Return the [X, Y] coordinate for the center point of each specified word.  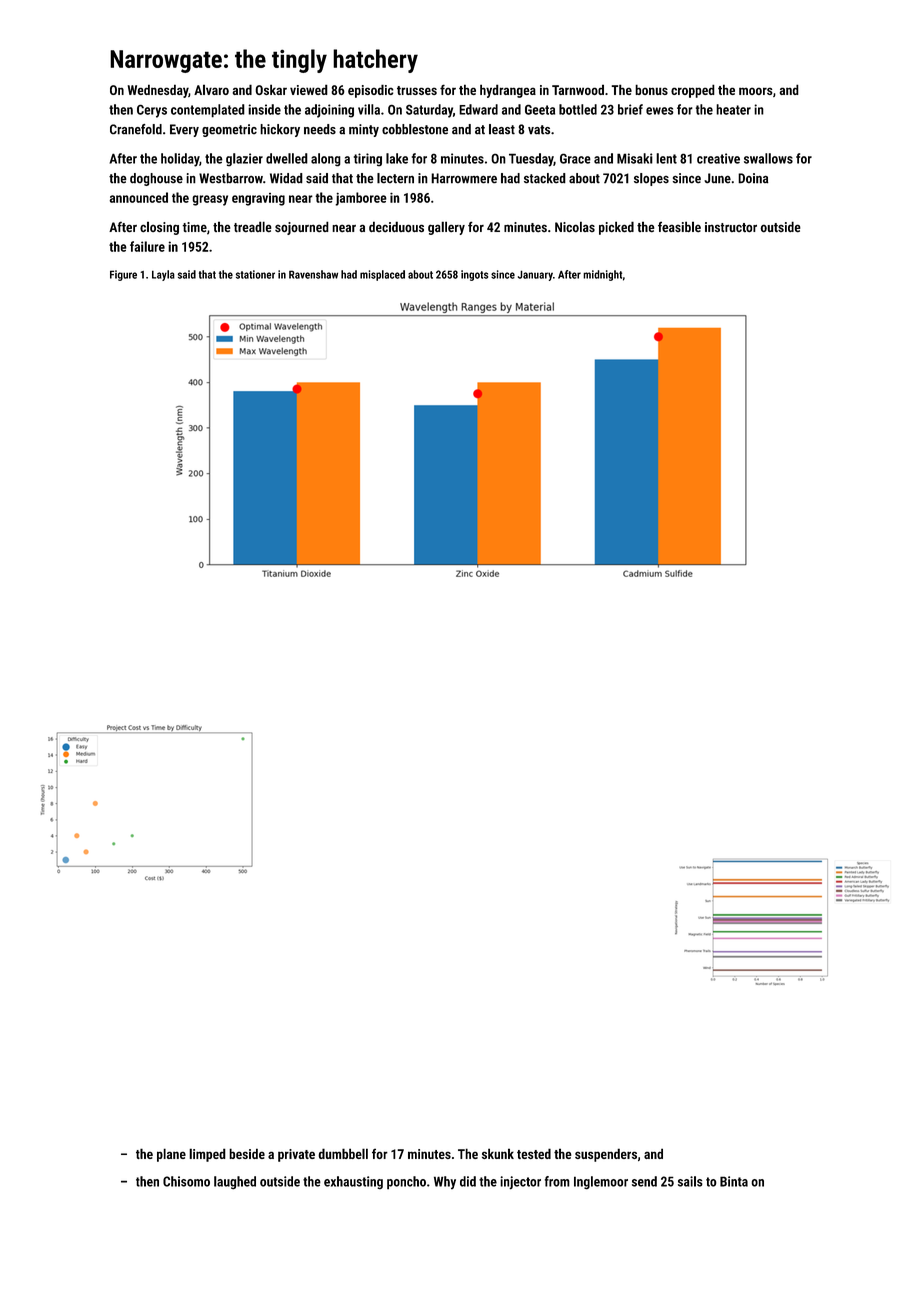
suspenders [606, 1155]
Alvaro [211, 90]
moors [755, 91]
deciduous [396, 226]
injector [520, 1182]
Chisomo [186, 1181]
